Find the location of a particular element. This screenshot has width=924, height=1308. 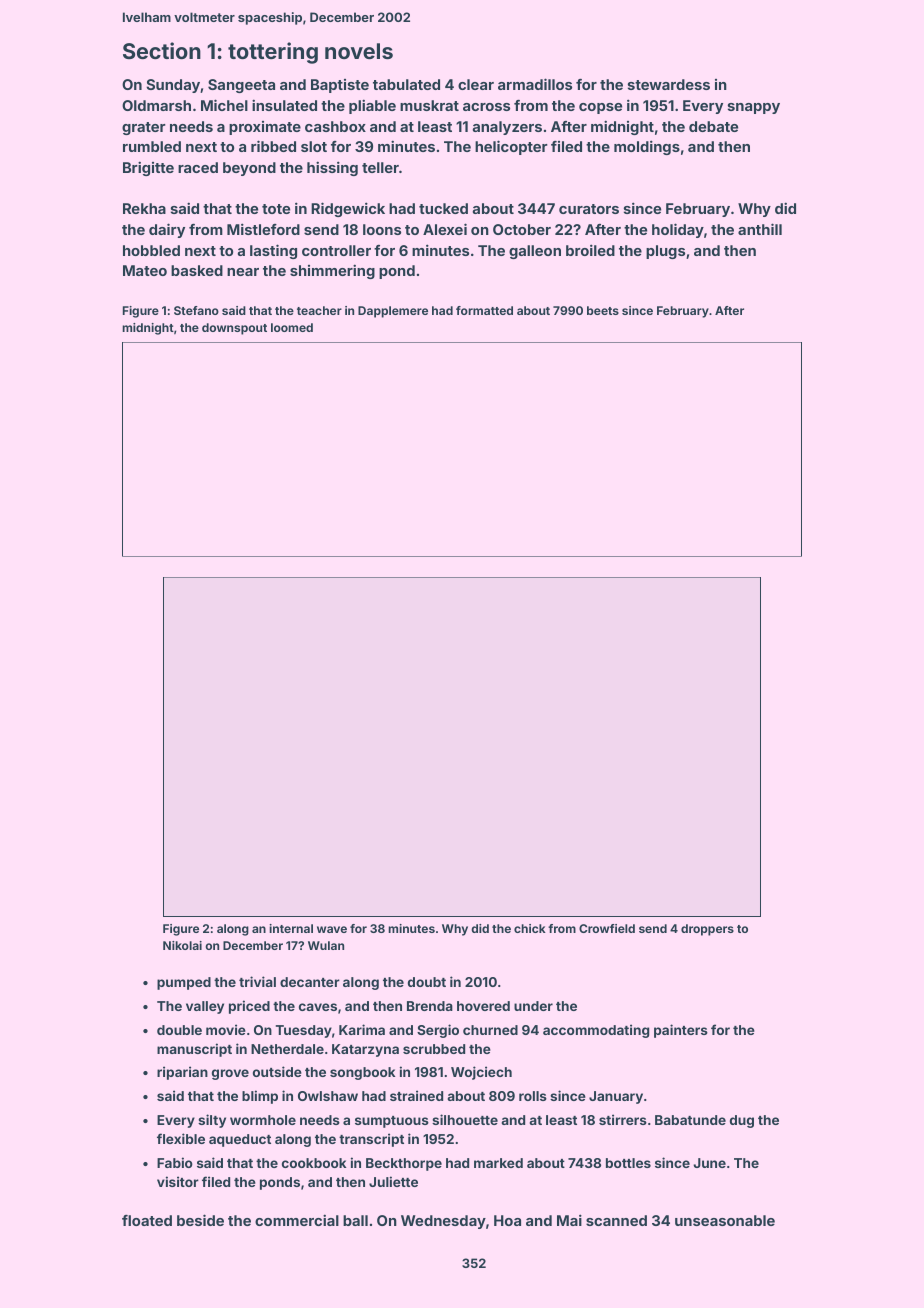

Sergio is located at coordinates (438, 1031).
